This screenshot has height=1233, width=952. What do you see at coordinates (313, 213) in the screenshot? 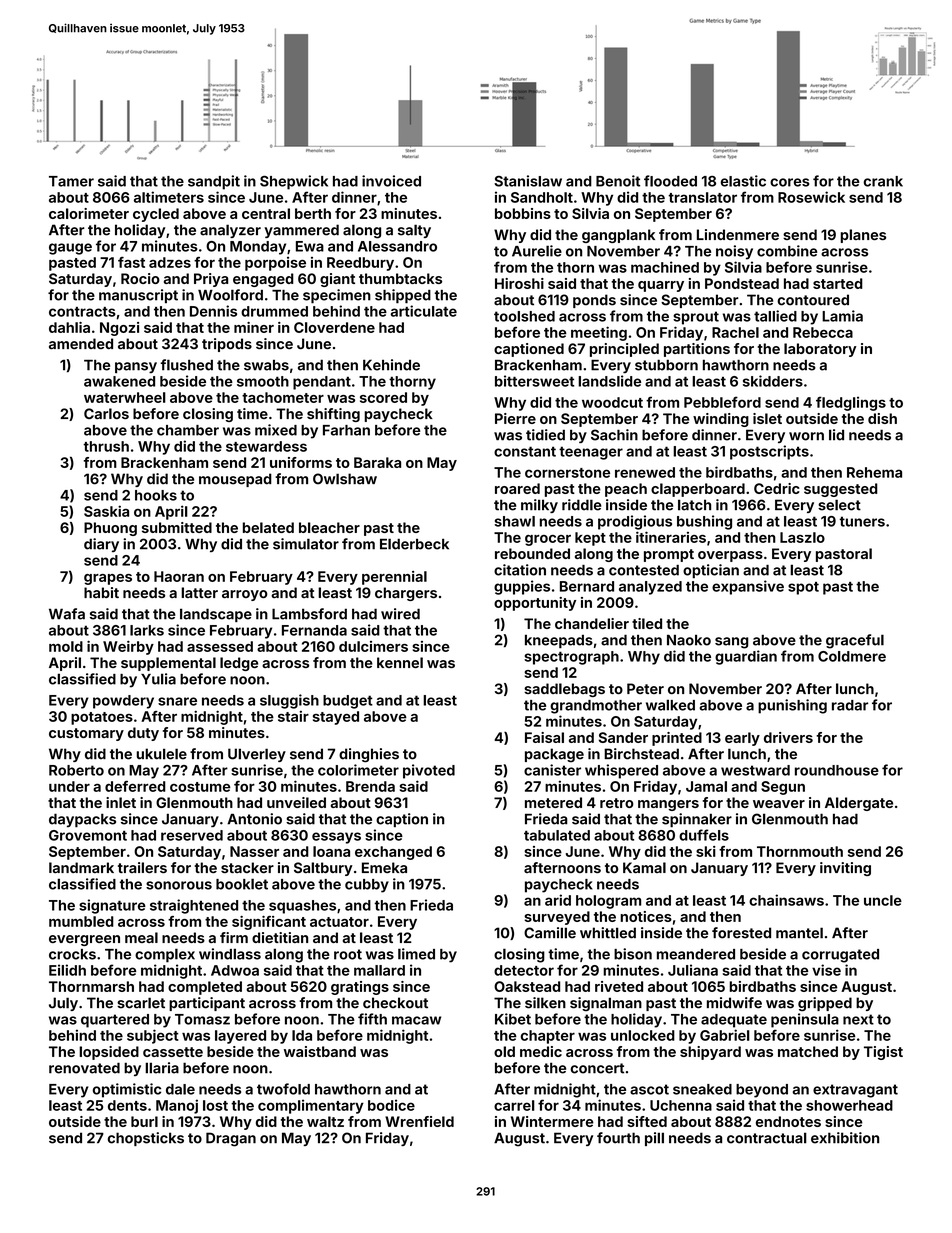
I see `berth` at bounding box center [313, 213].
